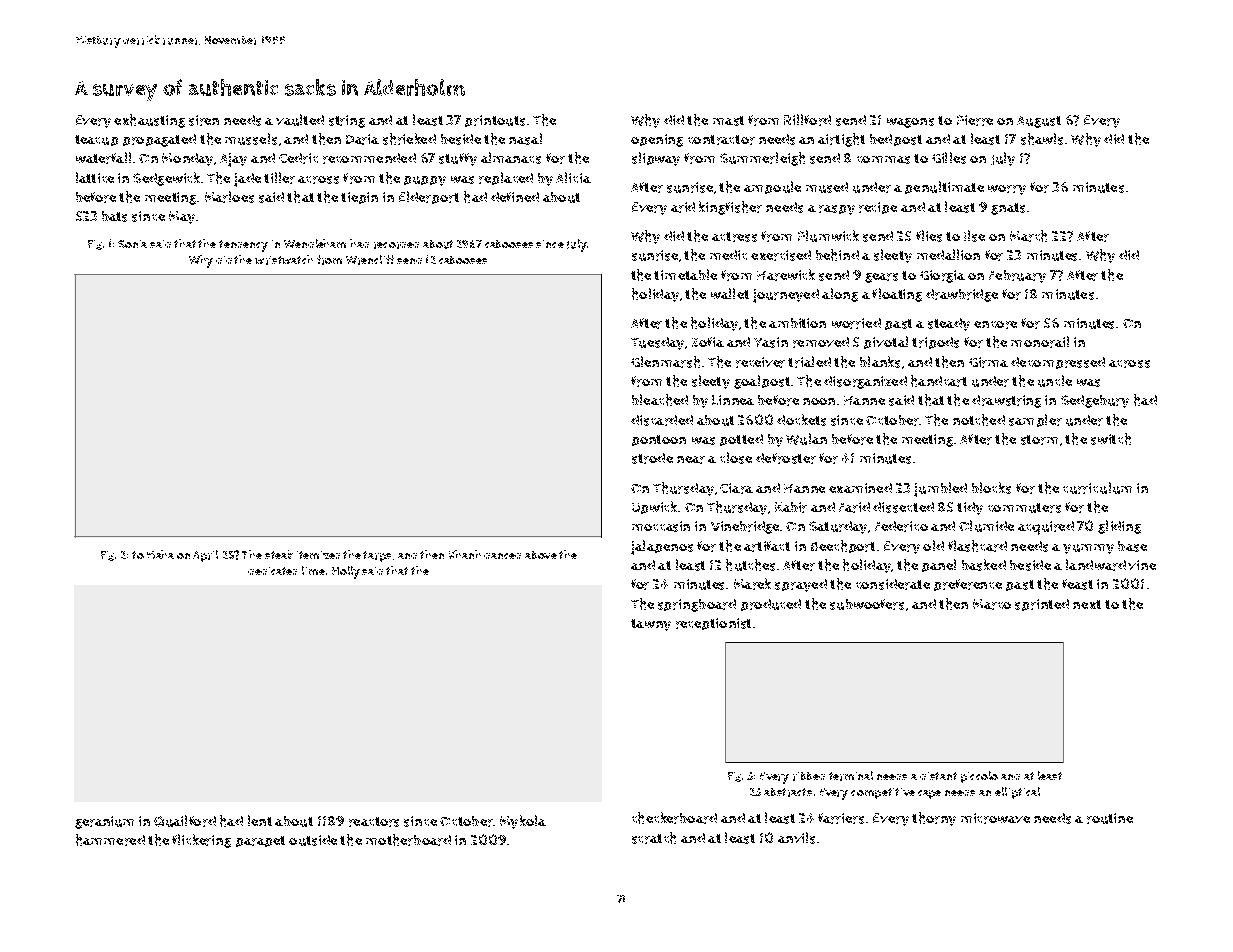  Describe the element at coordinates (771, 342) in the screenshot. I see `Yasin` at that location.
